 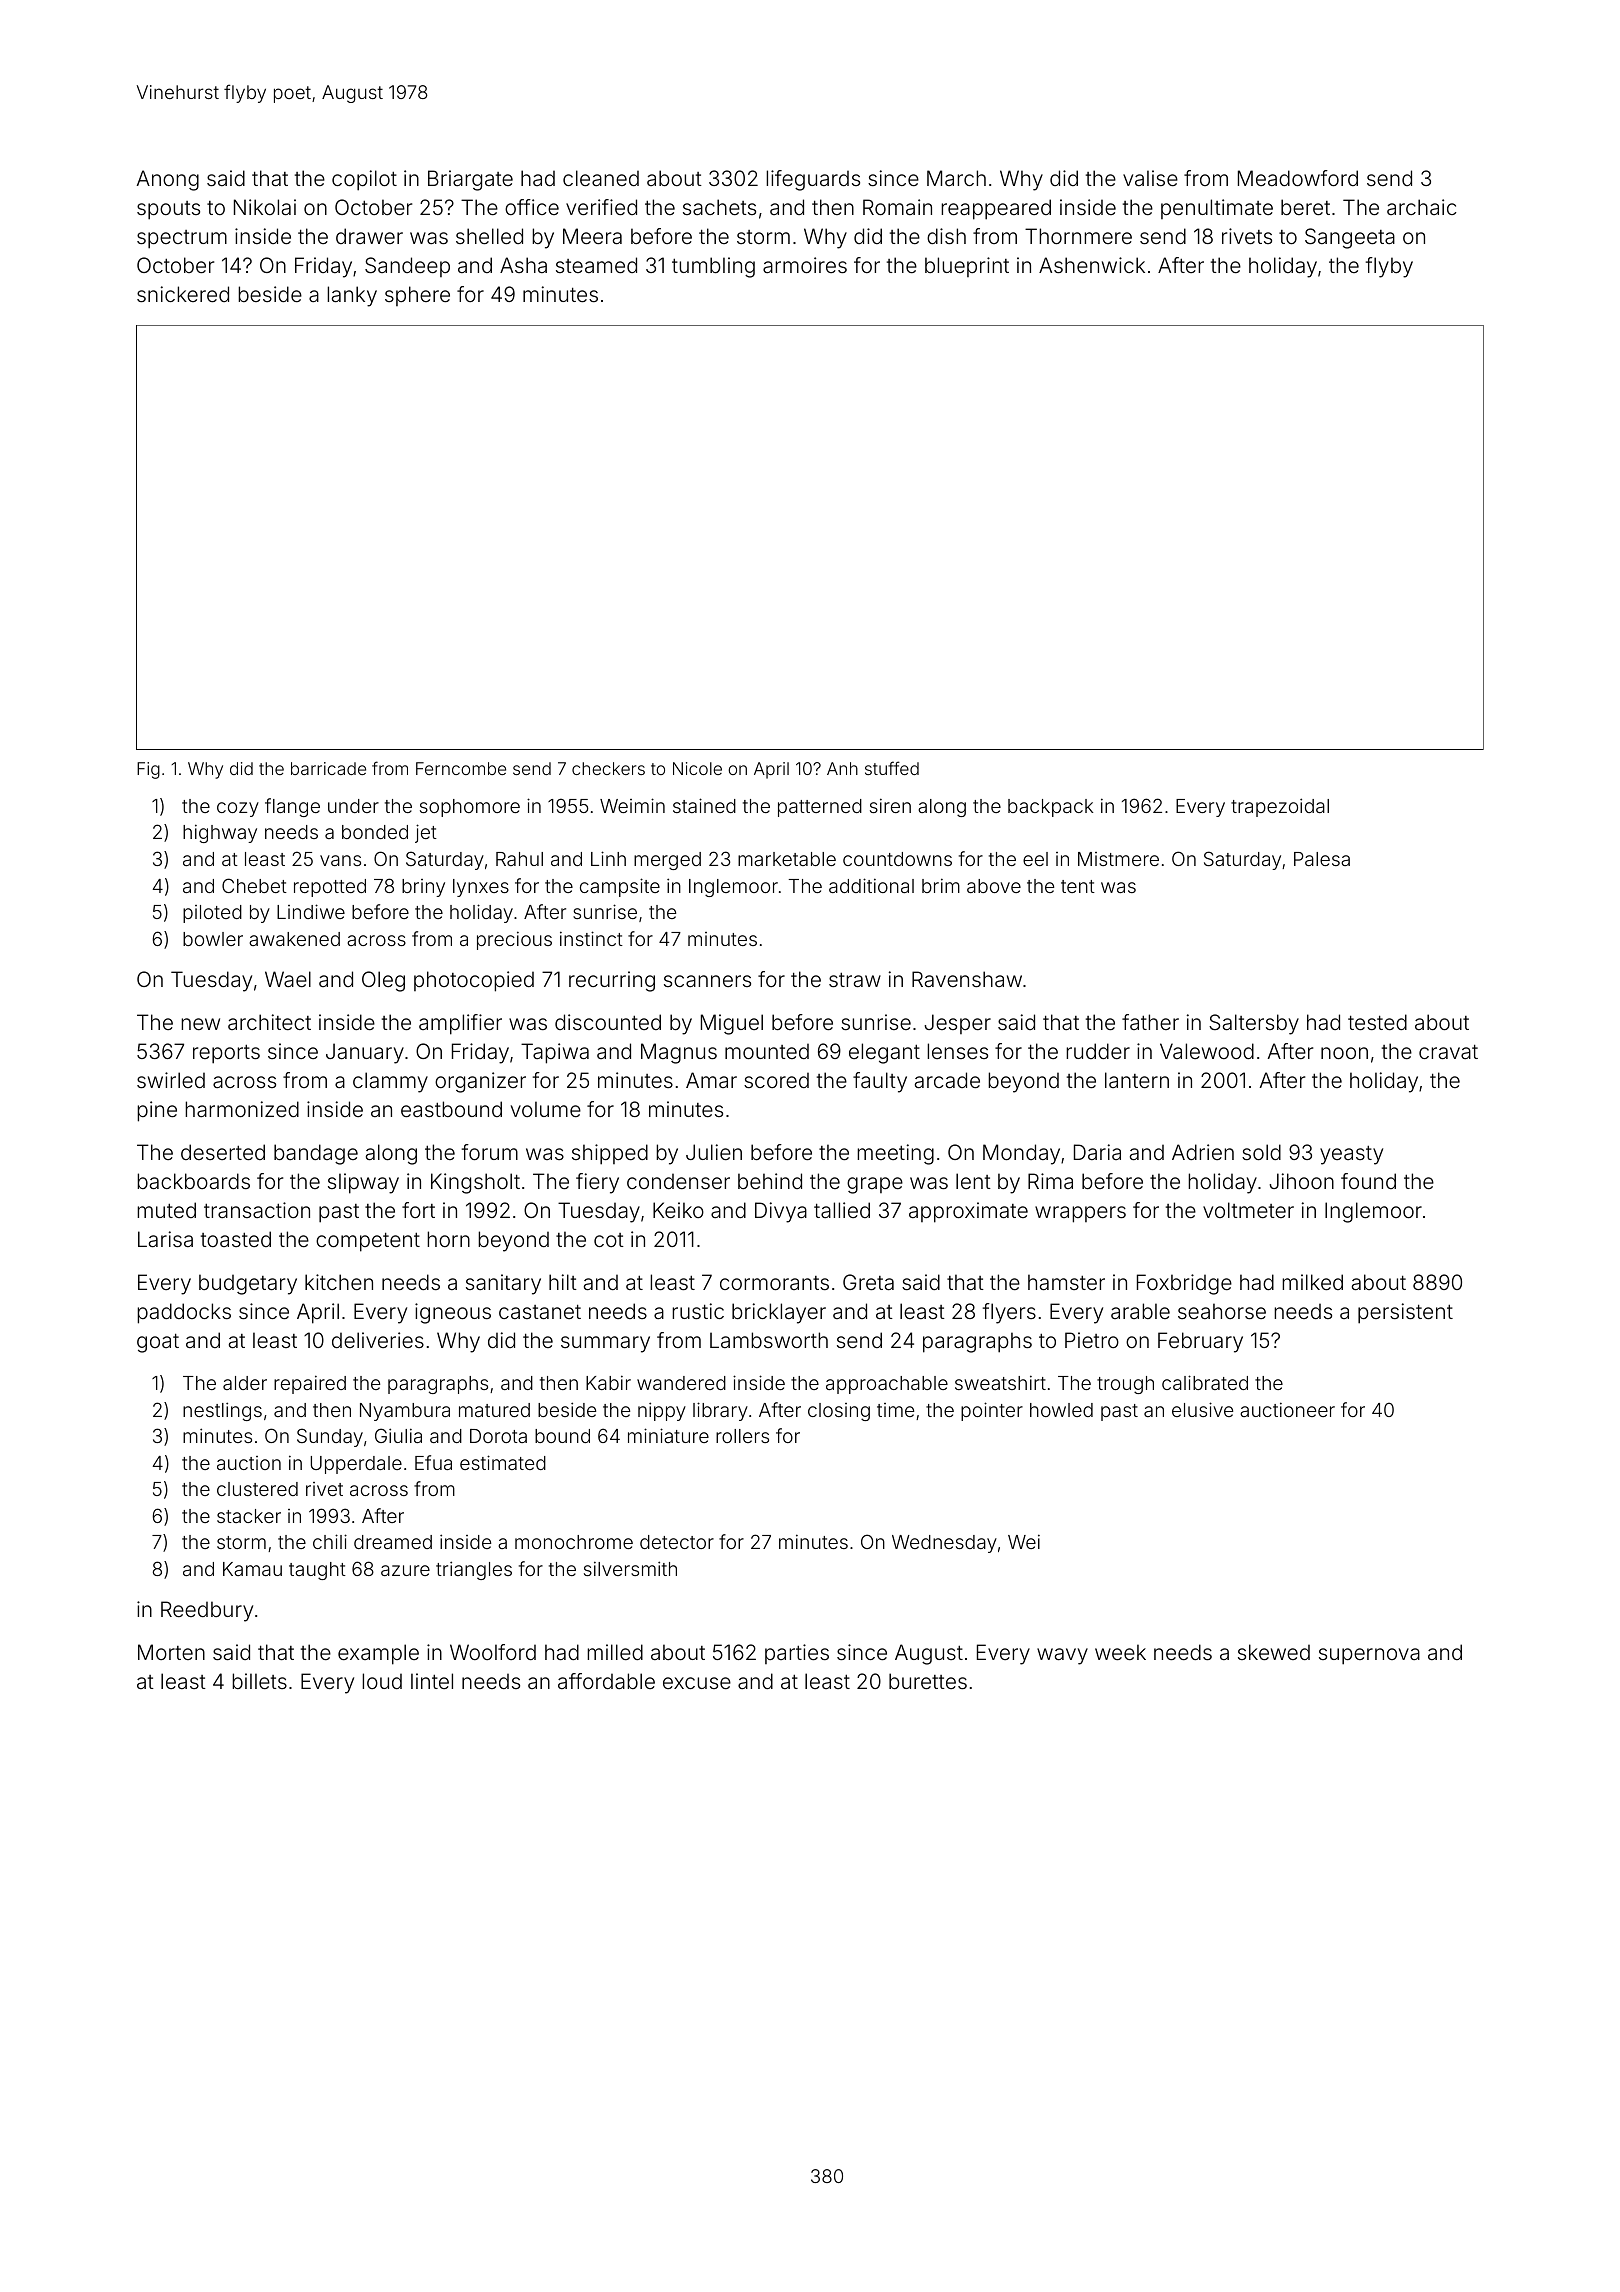 I want to click on Anh, so click(x=842, y=768).
